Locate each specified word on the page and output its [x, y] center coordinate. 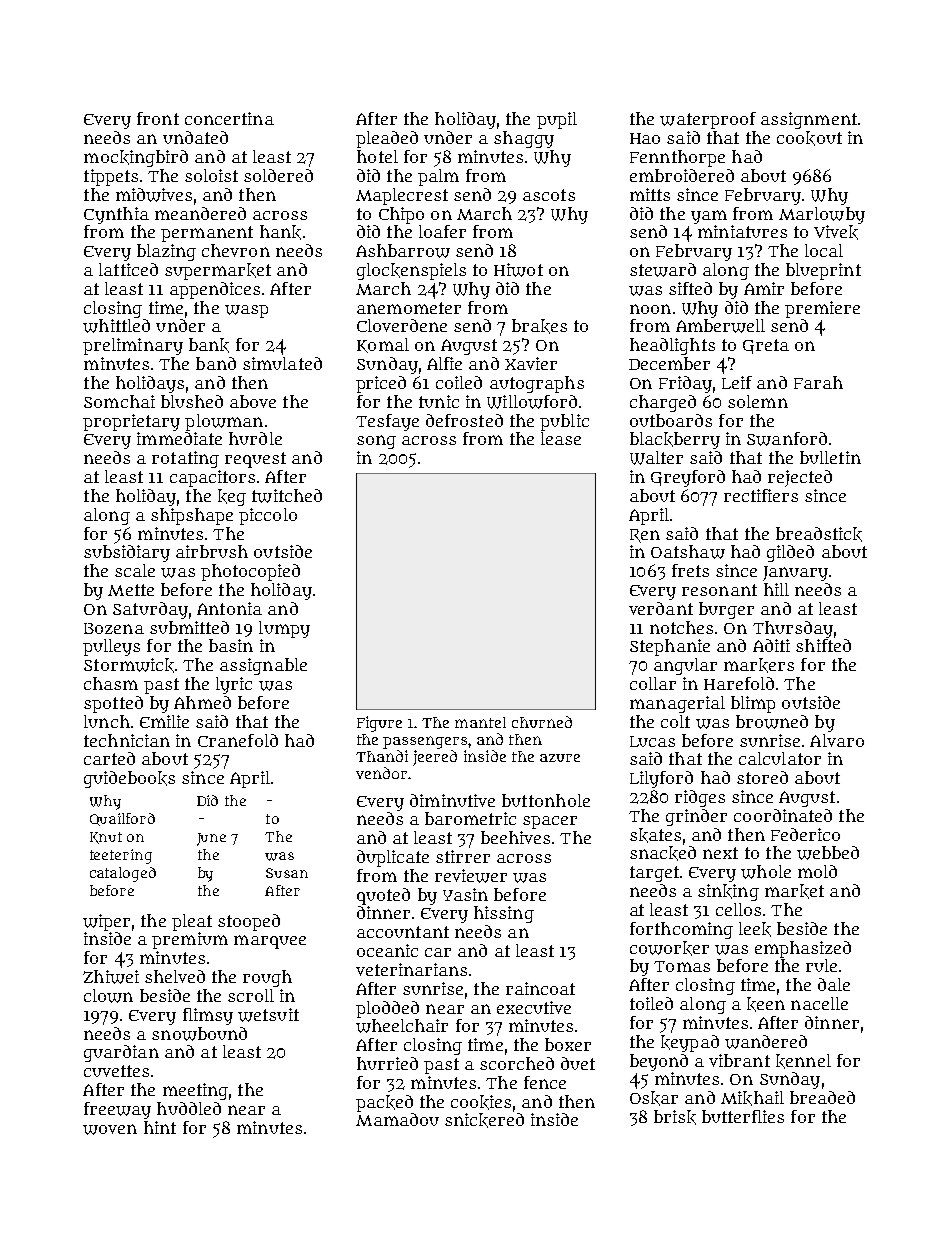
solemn [758, 401]
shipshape [192, 516]
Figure [379, 724]
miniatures [742, 231]
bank [209, 345]
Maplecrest [402, 196]
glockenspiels [411, 271]
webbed [828, 853]
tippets [111, 177]
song [376, 442]
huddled [189, 1108]
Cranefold [238, 740]
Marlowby [822, 215]
